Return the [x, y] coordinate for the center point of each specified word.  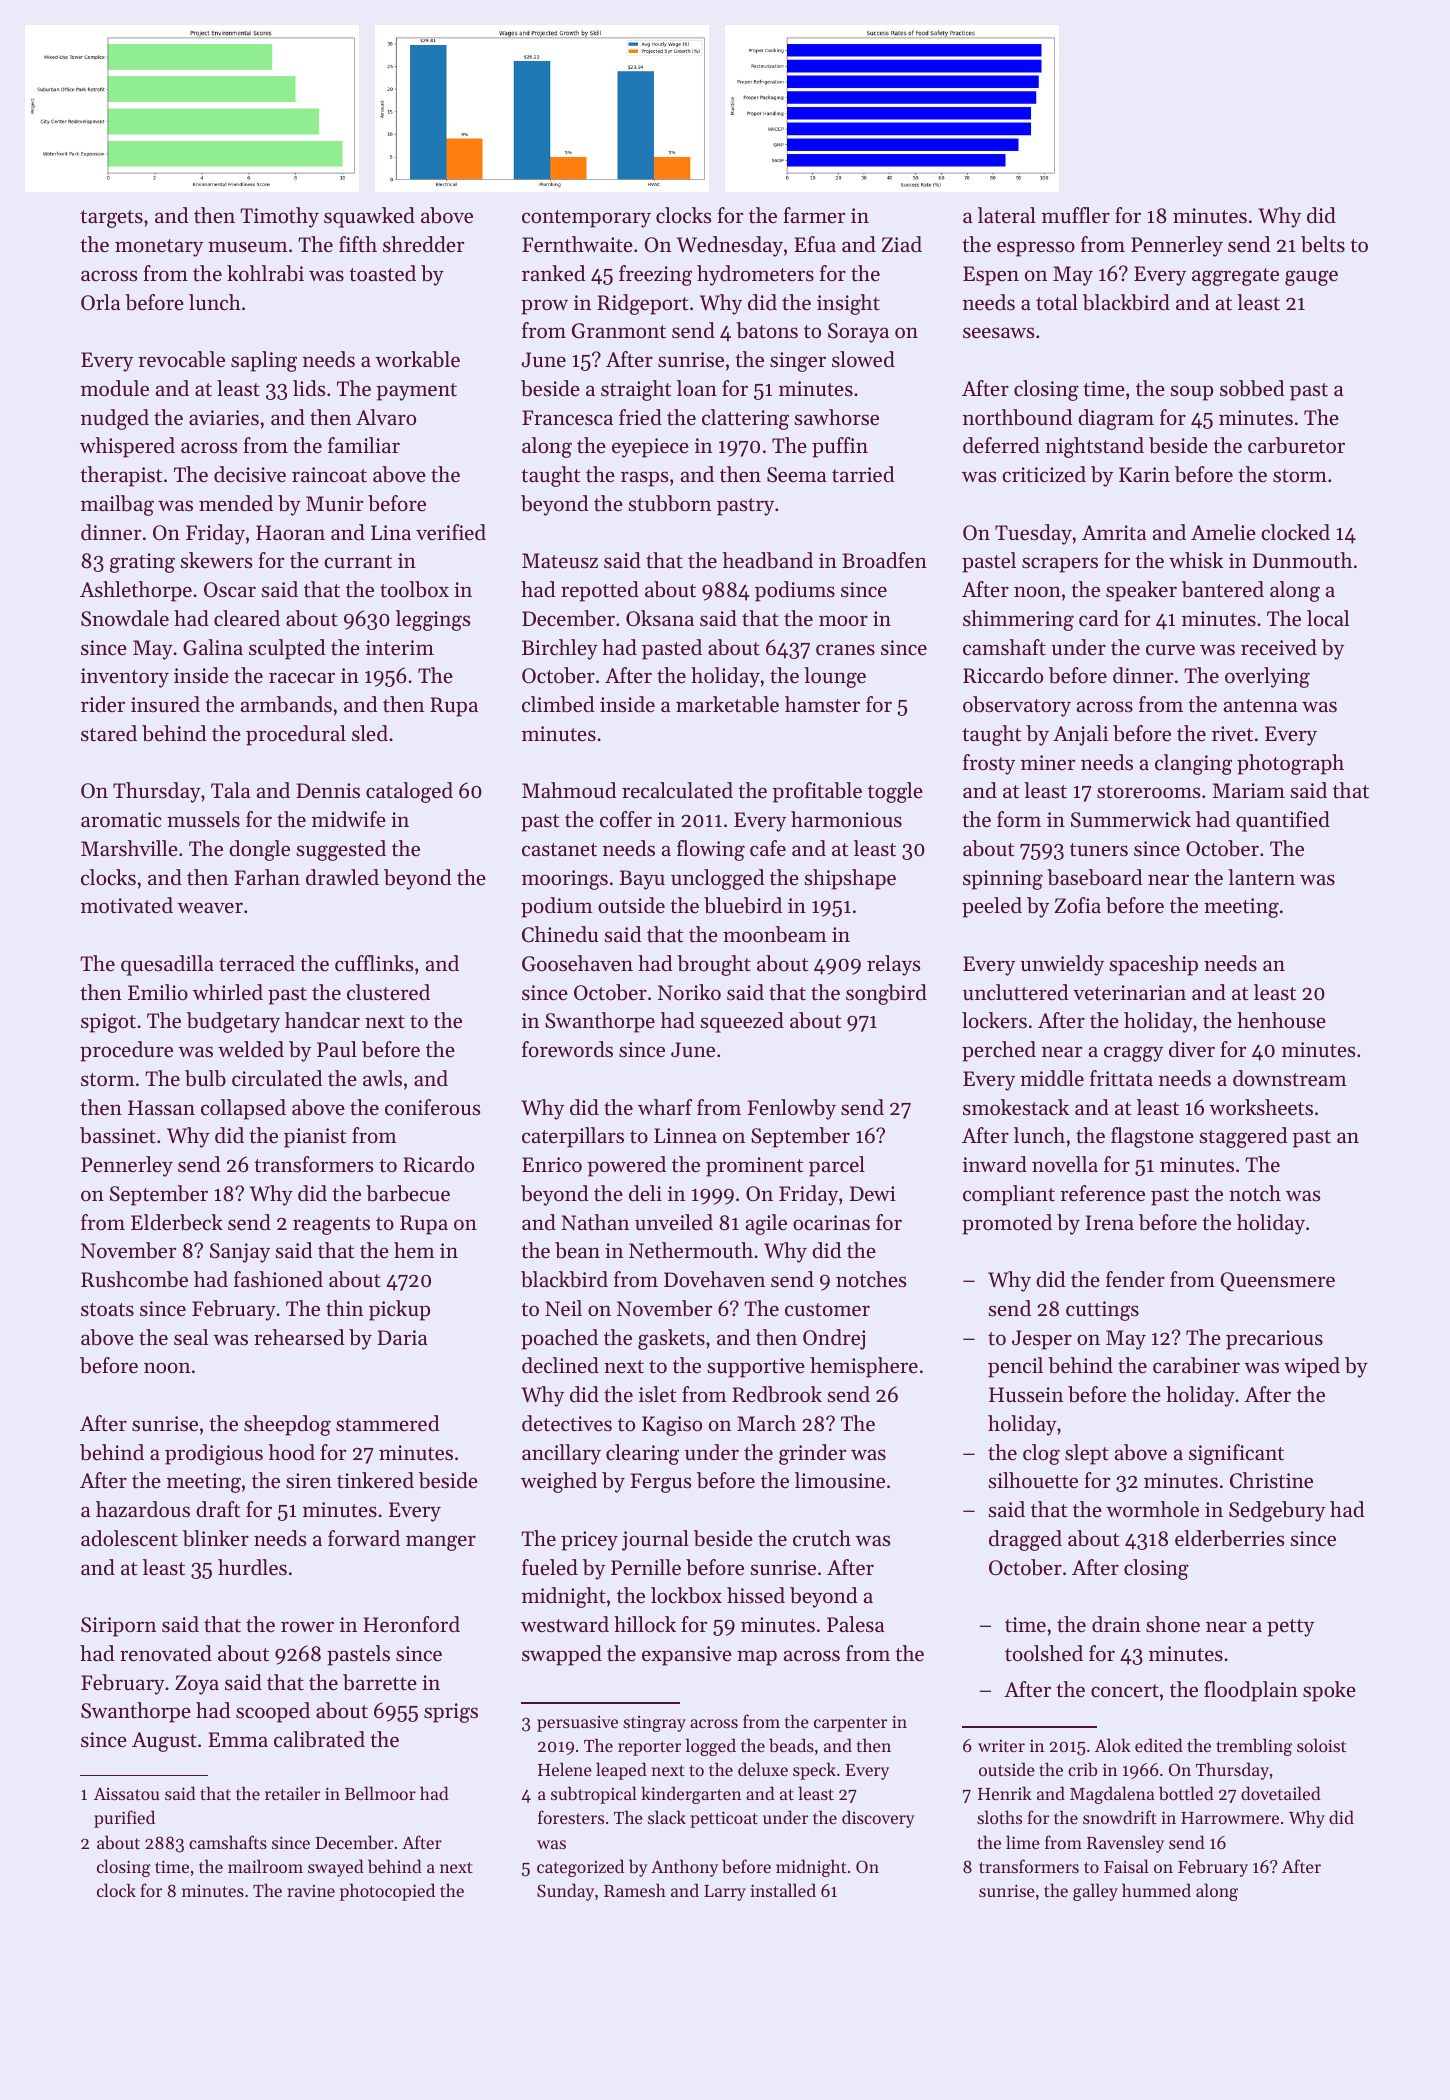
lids [309, 388]
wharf [665, 1107]
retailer [292, 1793]
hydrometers [755, 275]
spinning [1003, 880]
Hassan [161, 1108]
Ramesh [635, 1890]
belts [1323, 244]
